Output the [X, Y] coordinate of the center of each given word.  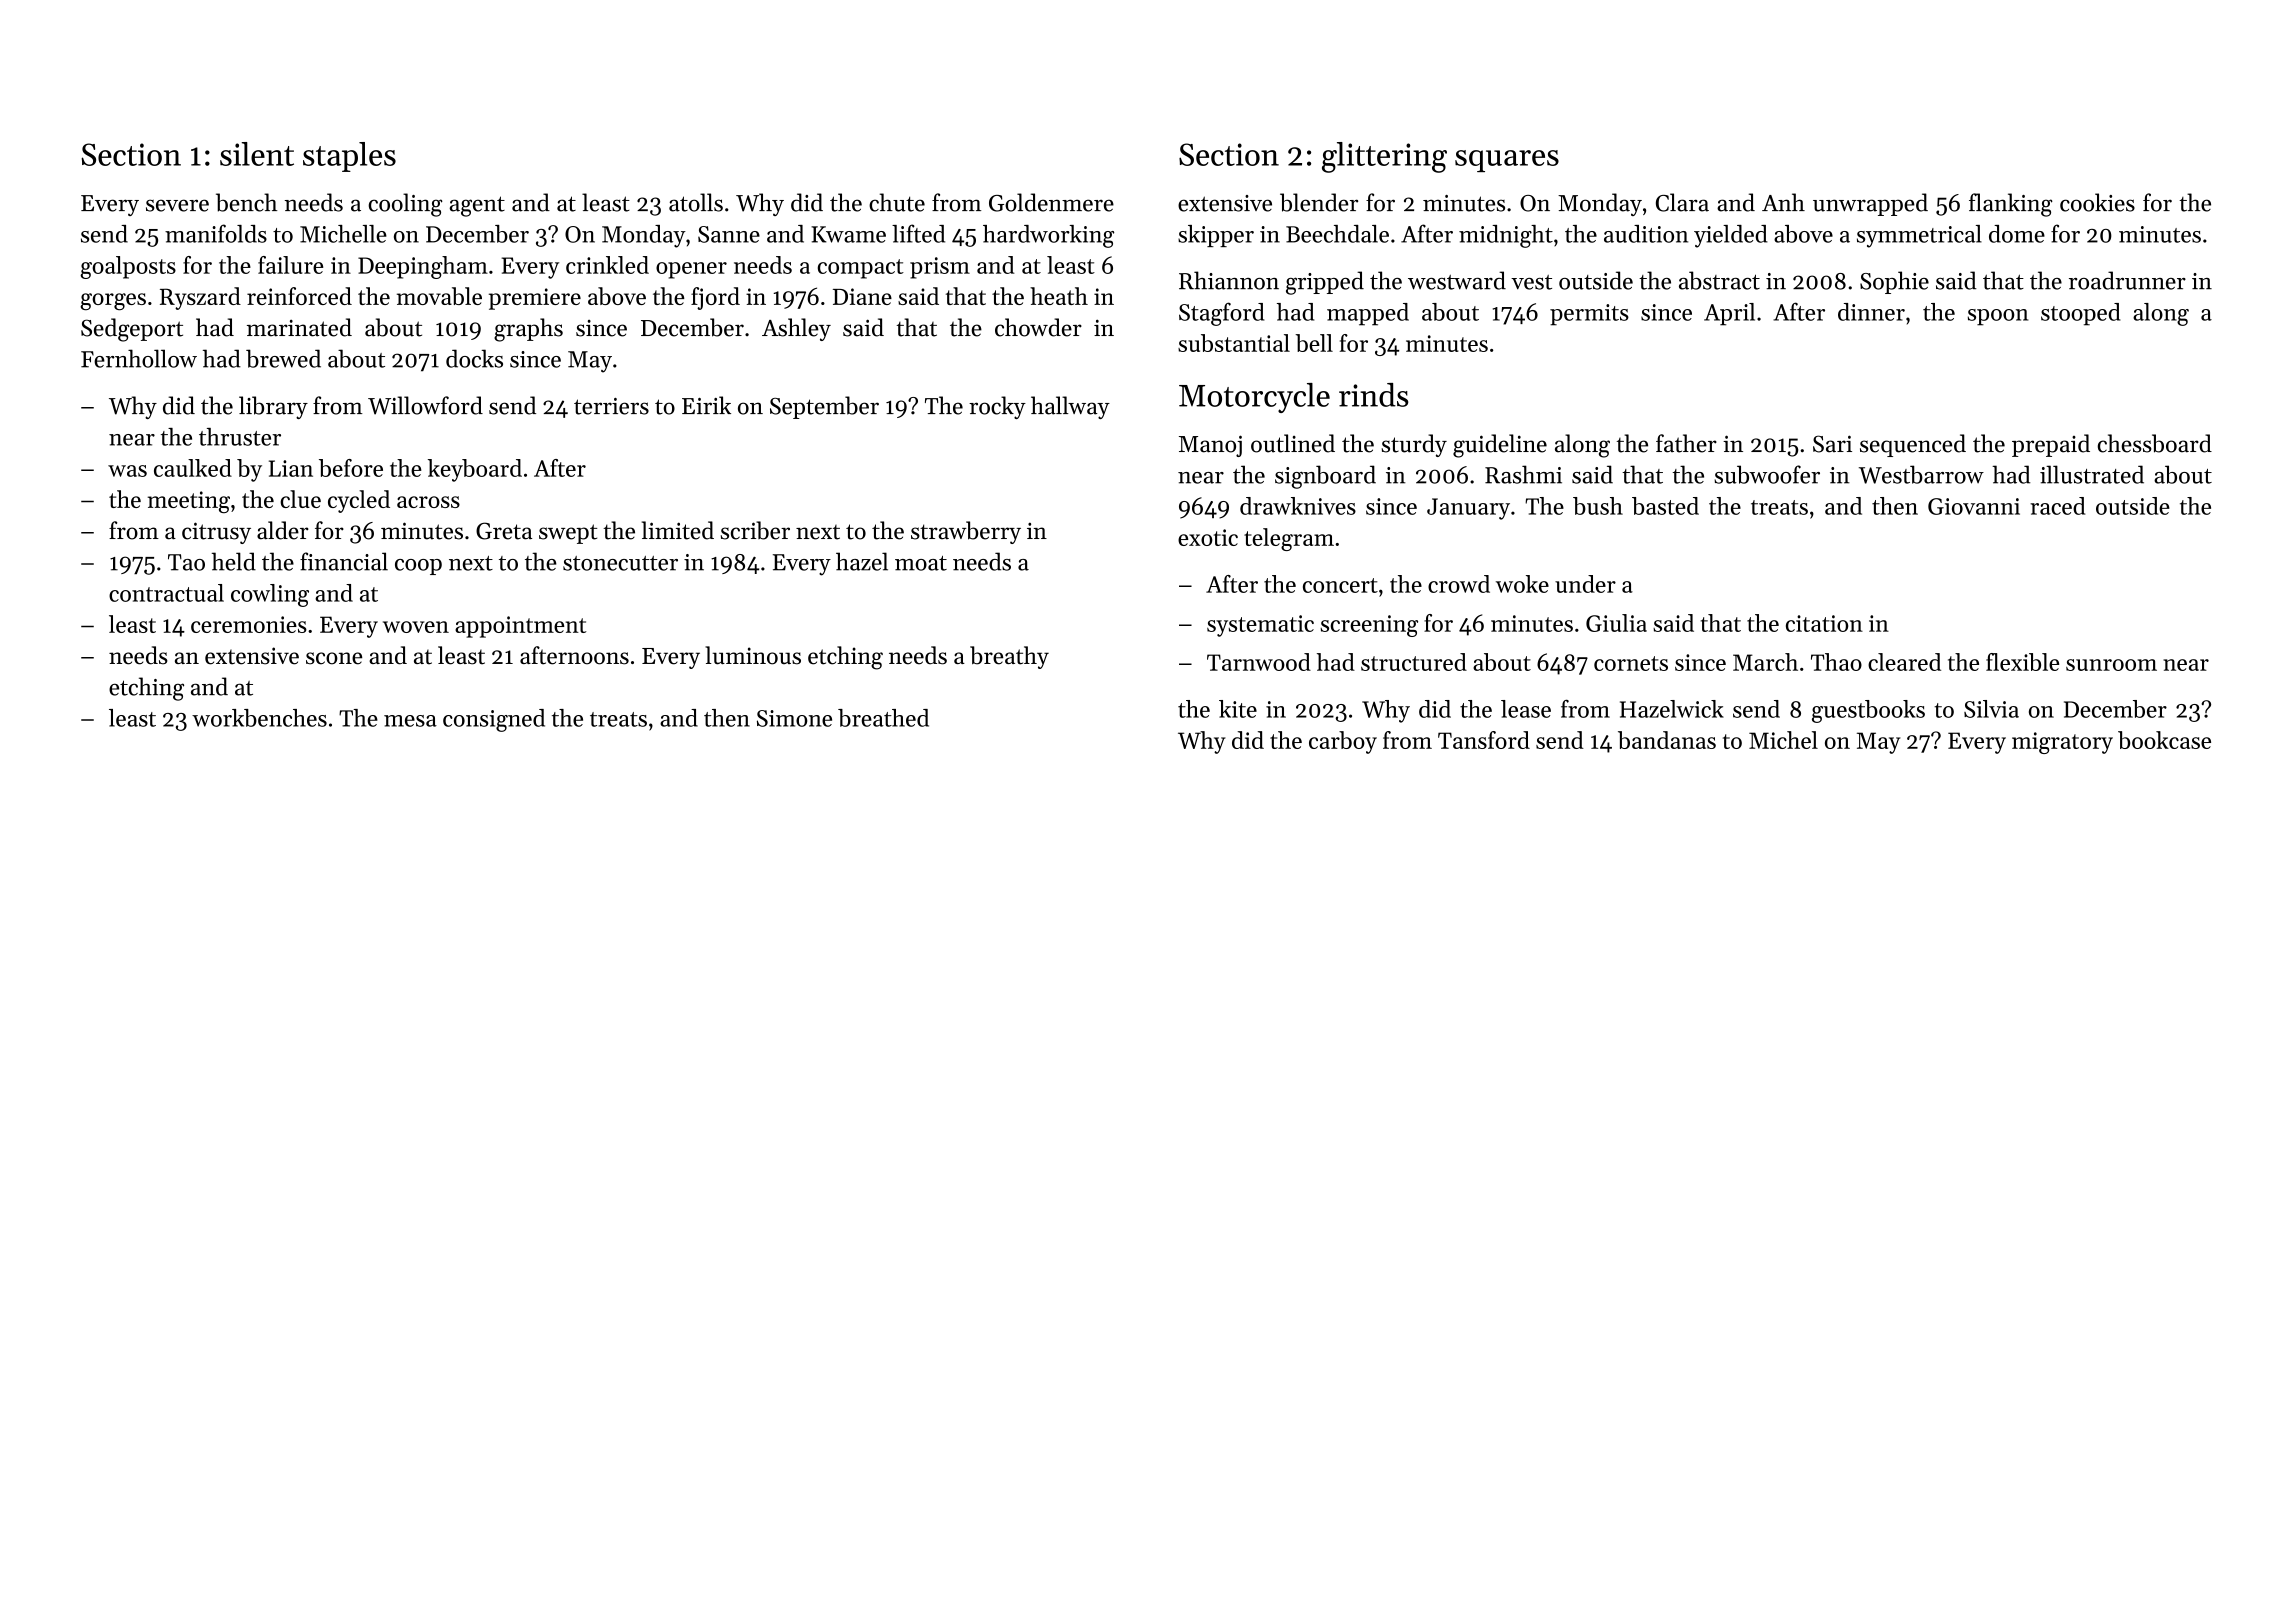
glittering [1384, 157]
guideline [1500, 446]
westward [1457, 280]
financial [344, 561]
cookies [2097, 202]
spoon [1998, 317]
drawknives [1298, 506]
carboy [1343, 742]
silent [257, 154]
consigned [494, 720]
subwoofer [1767, 474]
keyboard [475, 470]
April [1729, 314]
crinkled [607, 265]
